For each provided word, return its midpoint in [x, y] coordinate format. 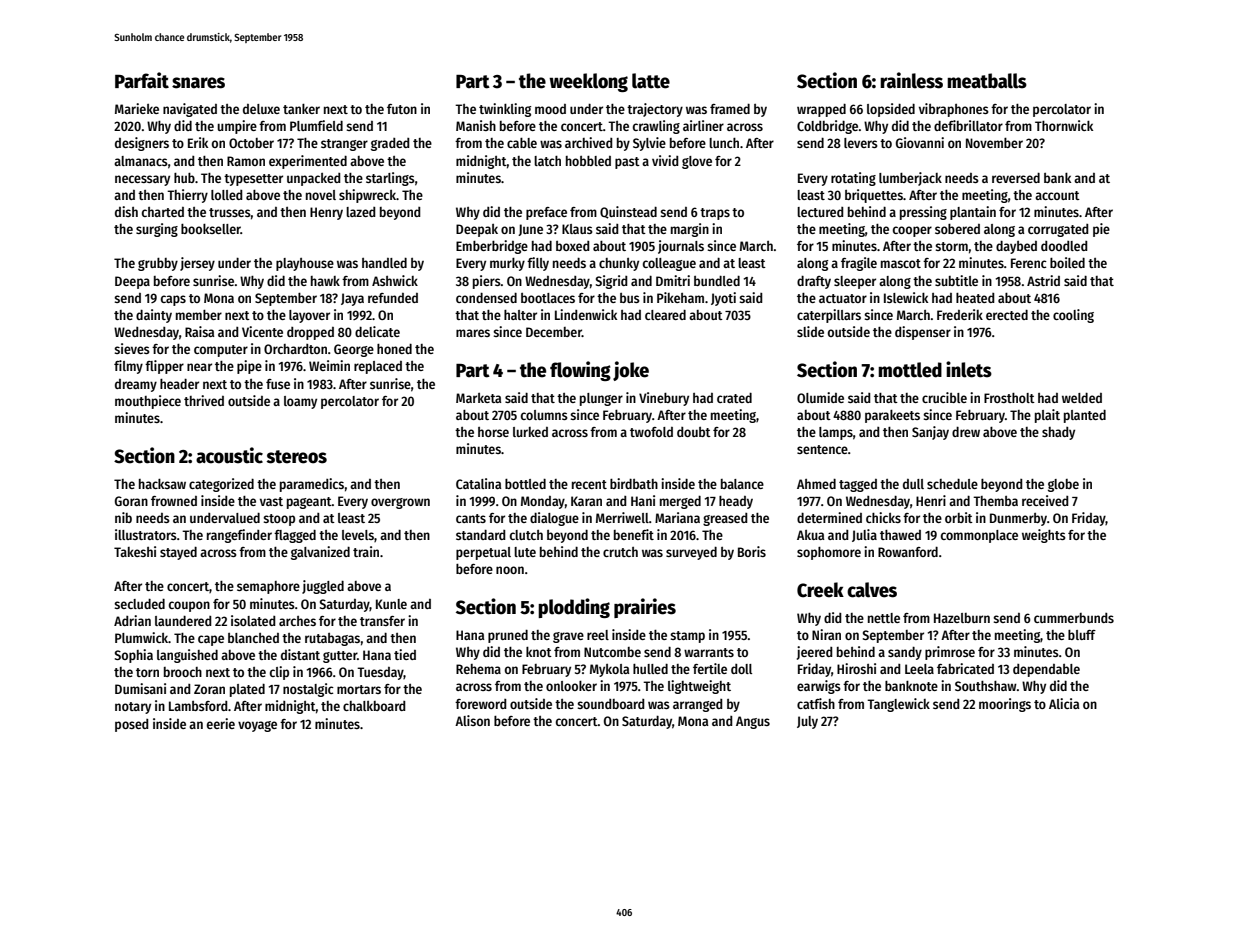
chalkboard [374, 706]
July [807, 722]
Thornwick [1064, 125]
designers [142, 144]
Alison [472, 720]
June [530, 230]
